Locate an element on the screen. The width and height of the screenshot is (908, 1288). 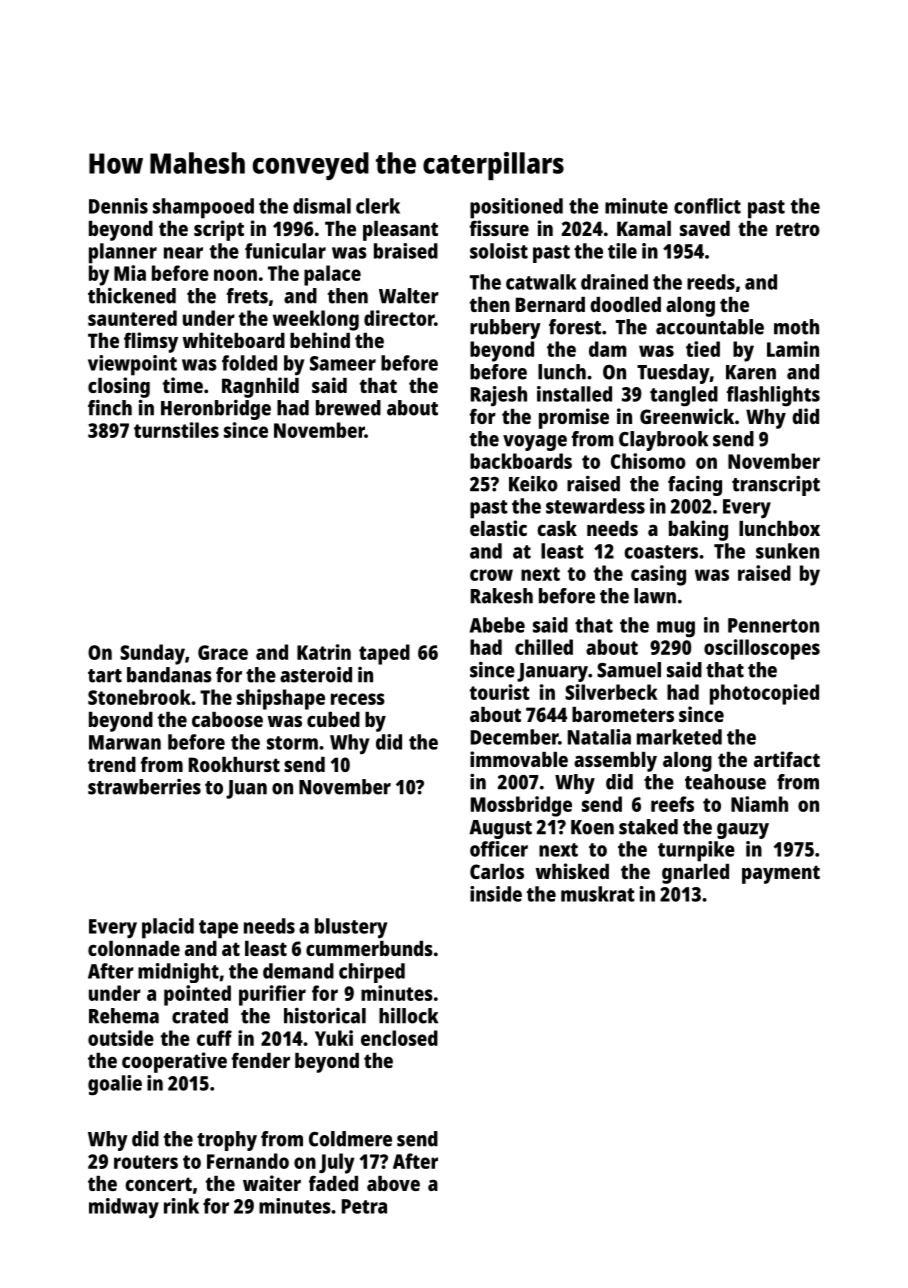
artifact is located at coordinates (787, 759).
